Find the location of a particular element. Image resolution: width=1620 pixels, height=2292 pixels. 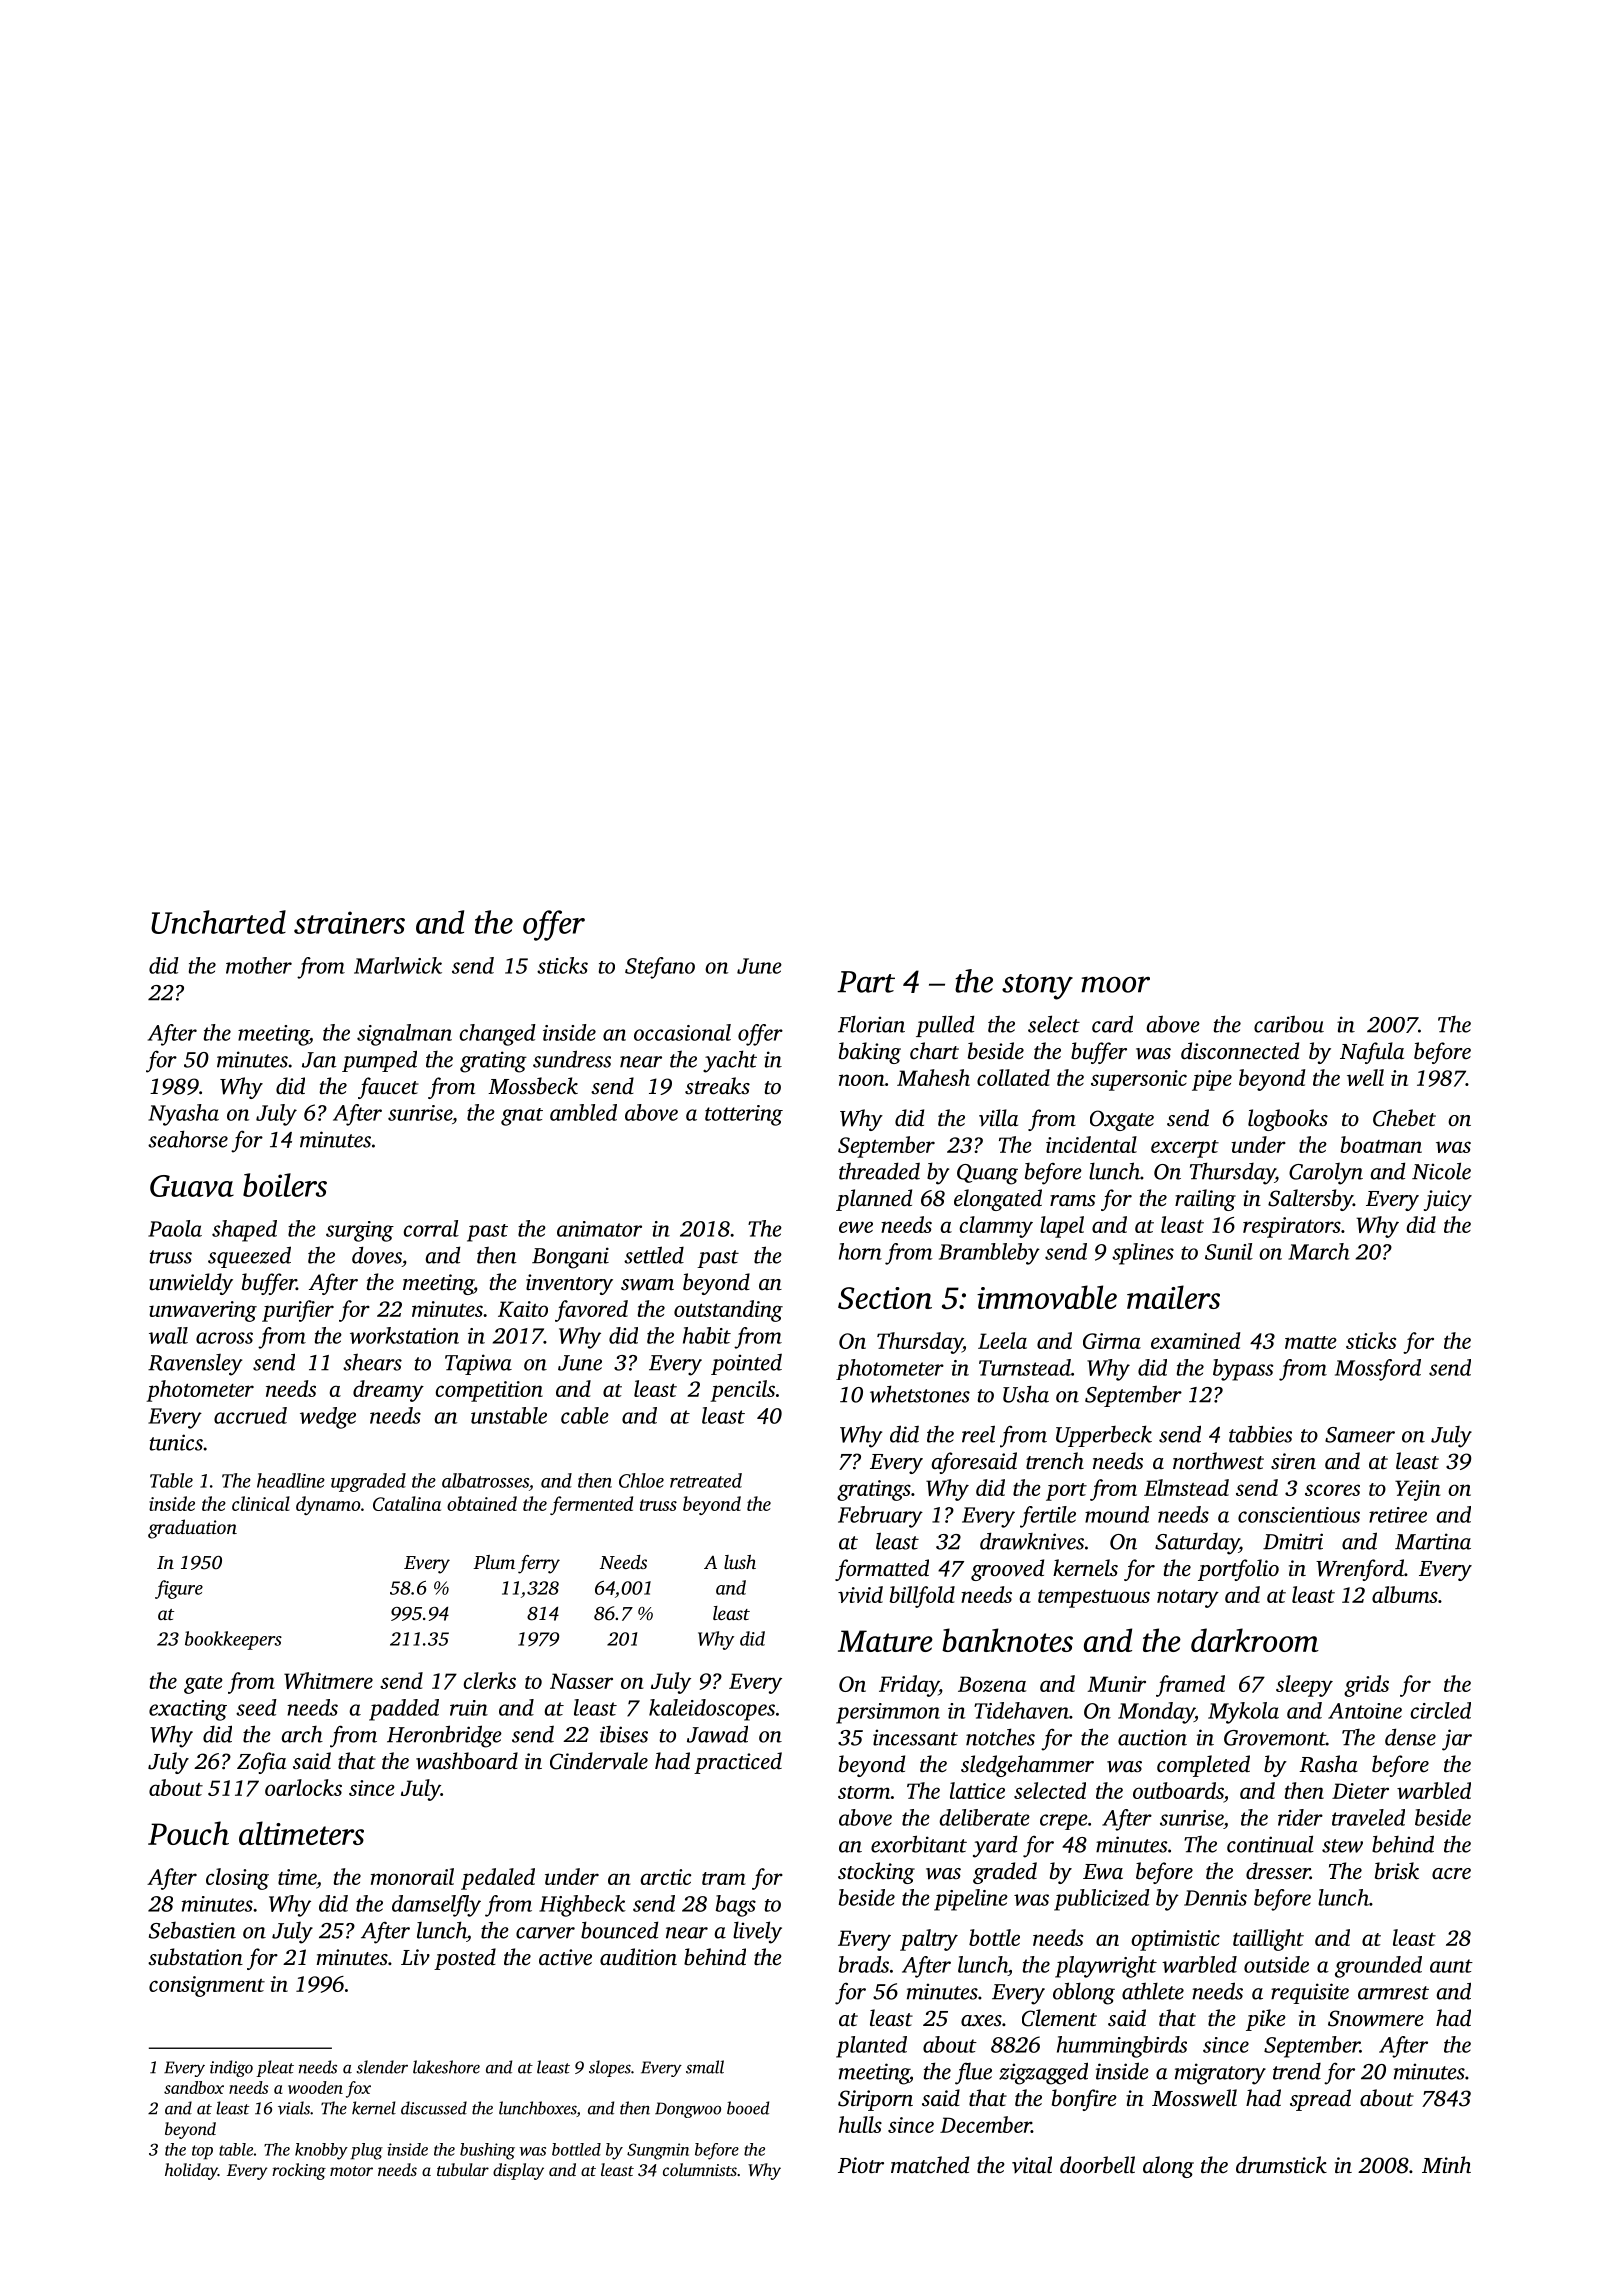

Girma is located at coordinates (1112, 1341).
